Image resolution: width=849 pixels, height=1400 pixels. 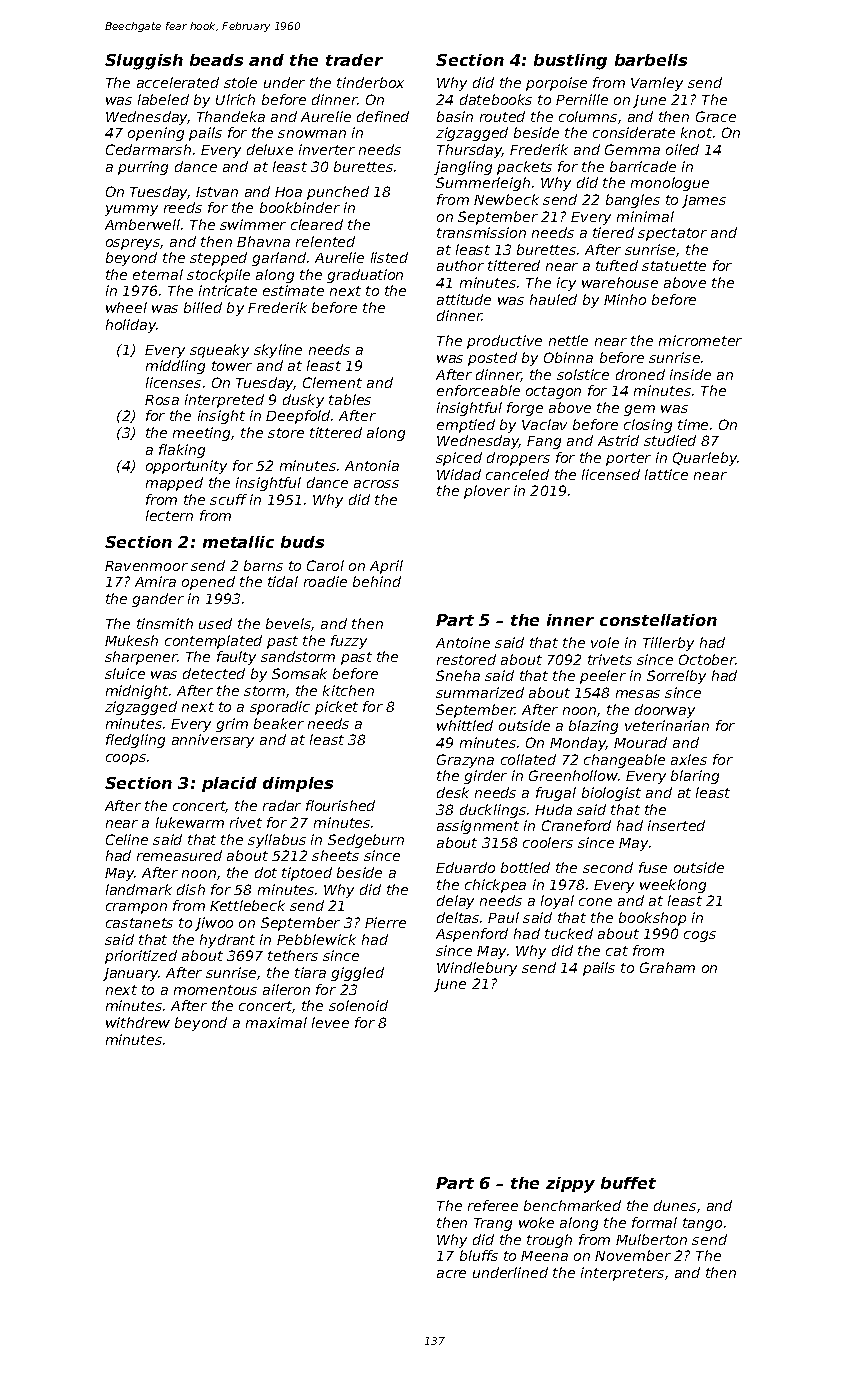 I want to click on Grace, so click(x=716, y=116).
